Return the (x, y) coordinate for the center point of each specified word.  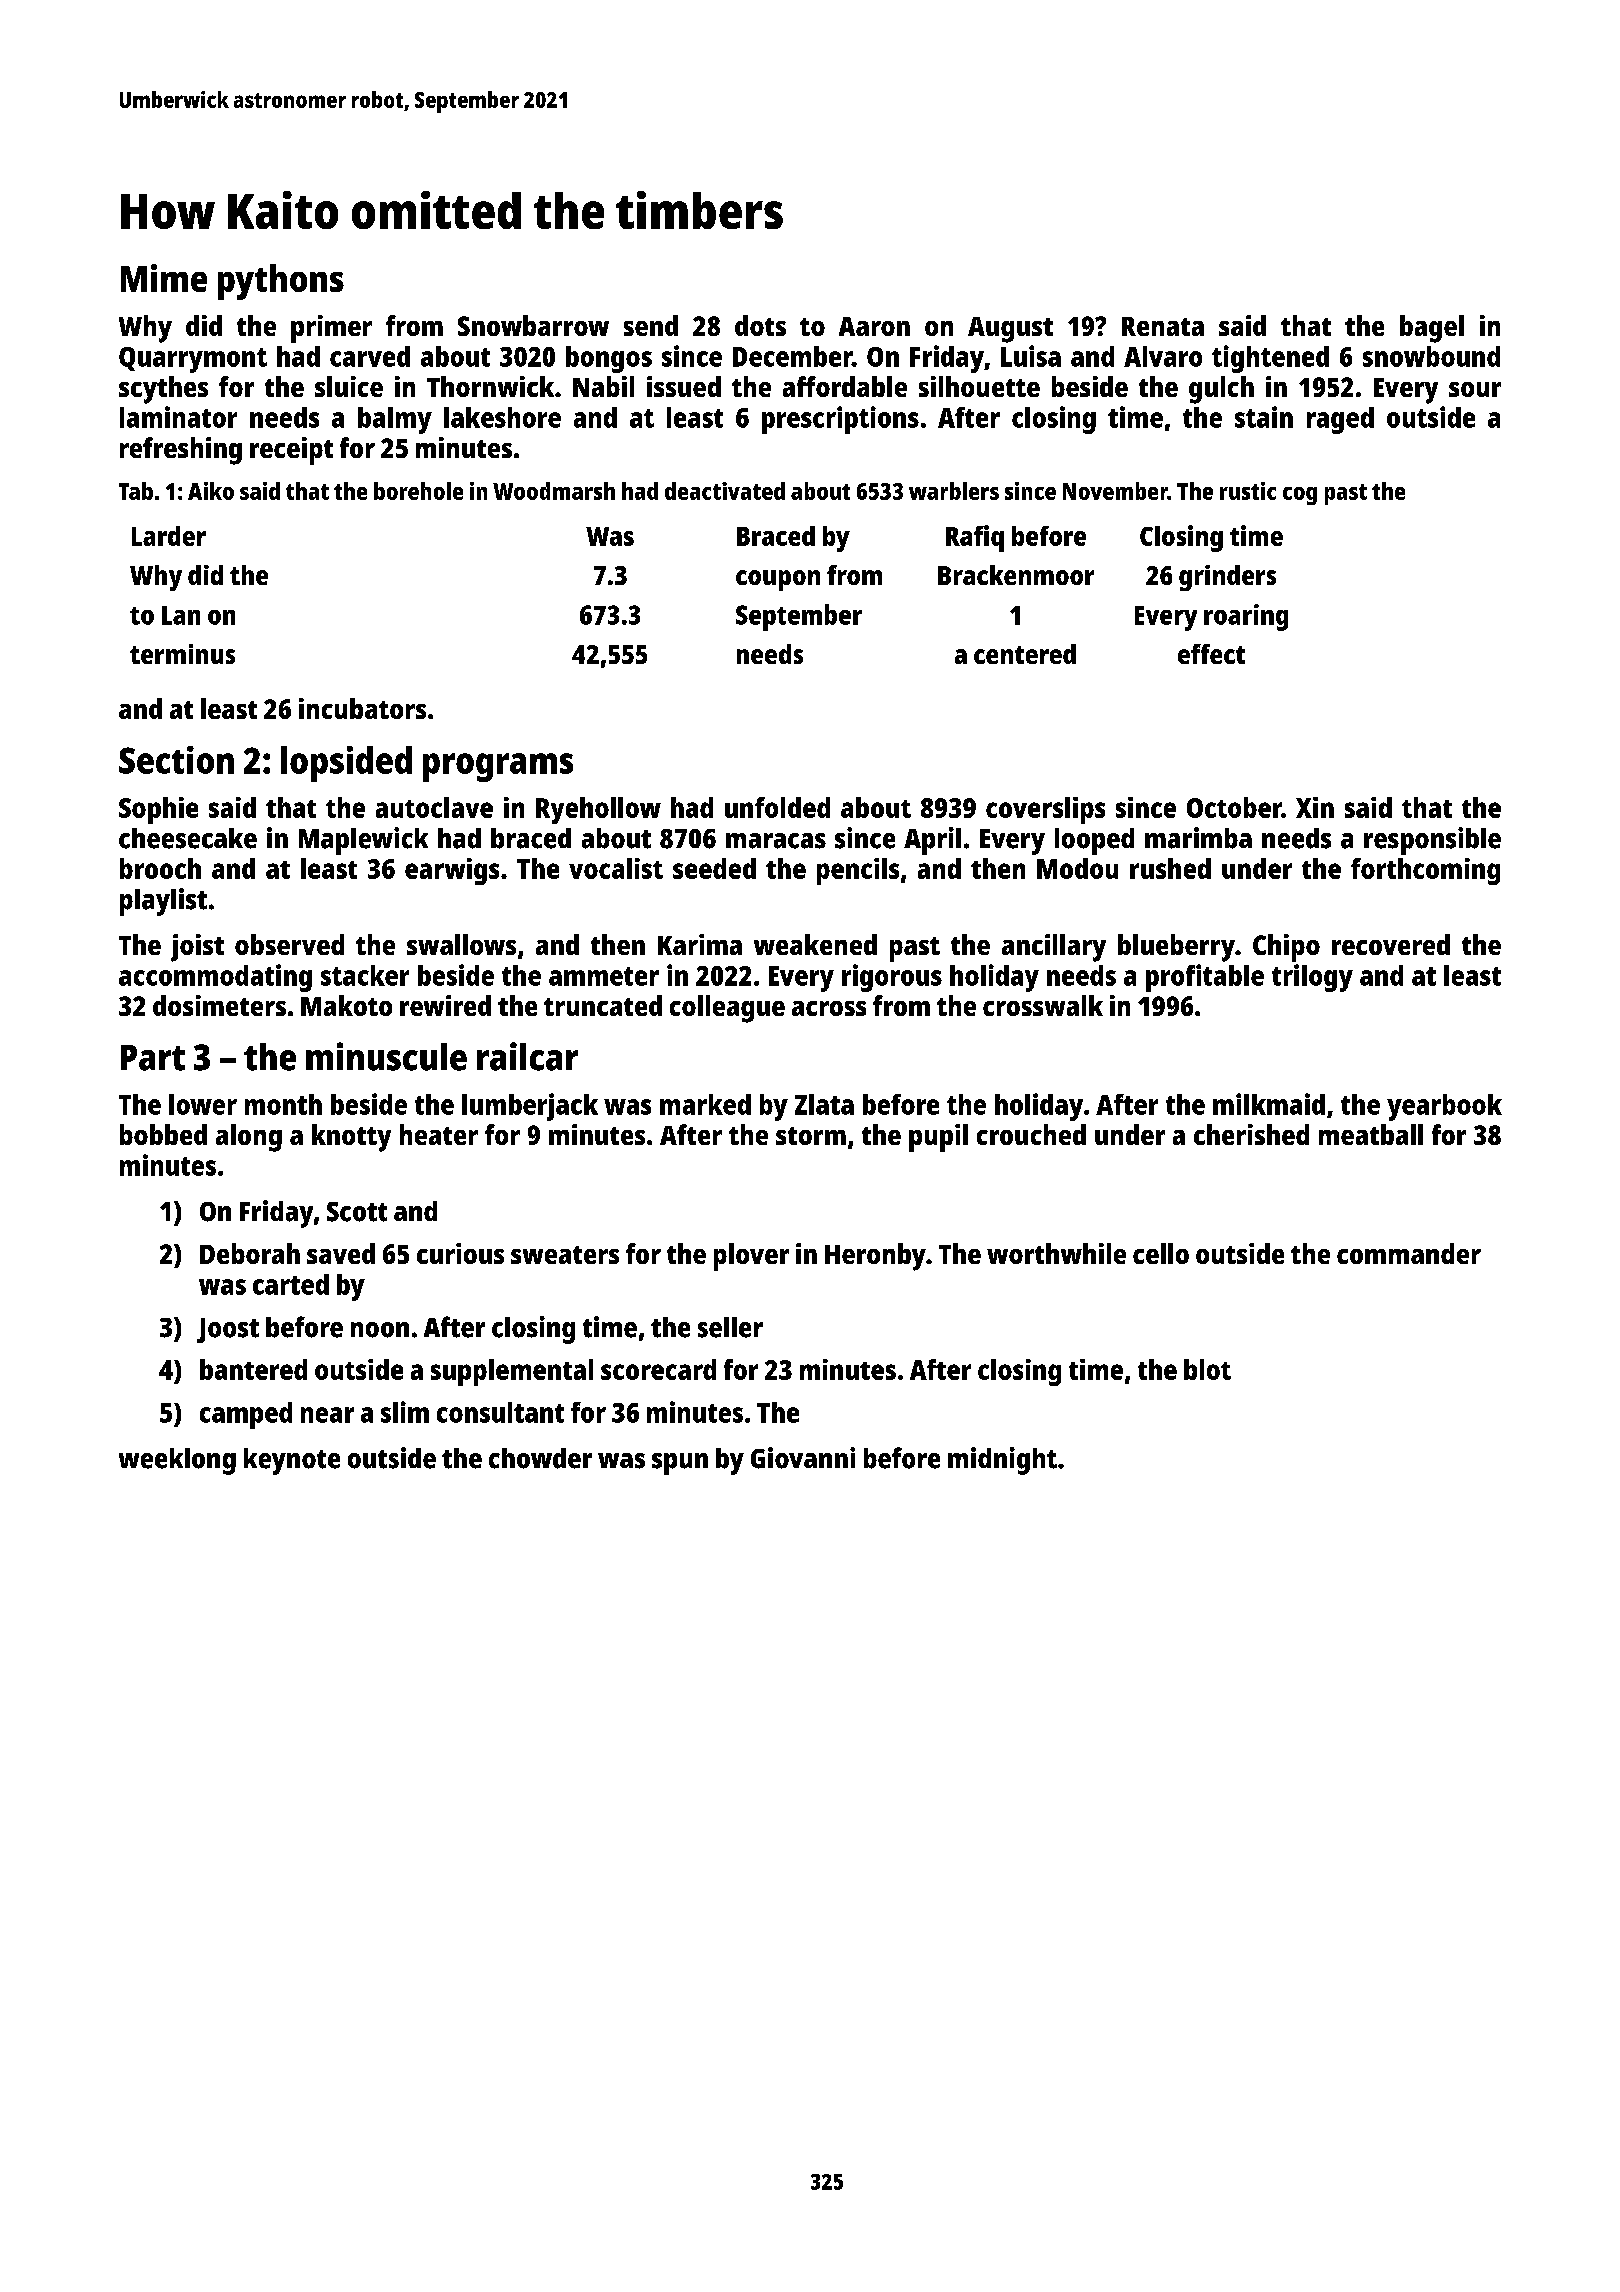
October (1234, 807)
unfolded (777, 807)
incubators (362, 708)
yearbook (1444, 1107)
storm (811, 1136)
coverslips (1045, 810)
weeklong (177, 1461)
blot (1207, 1369)
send (651, 325)
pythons (281, 282)
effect (1211, 654)
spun (680, 1464)
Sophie (158, 810)
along (249, 1138)
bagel (1432, 329)
